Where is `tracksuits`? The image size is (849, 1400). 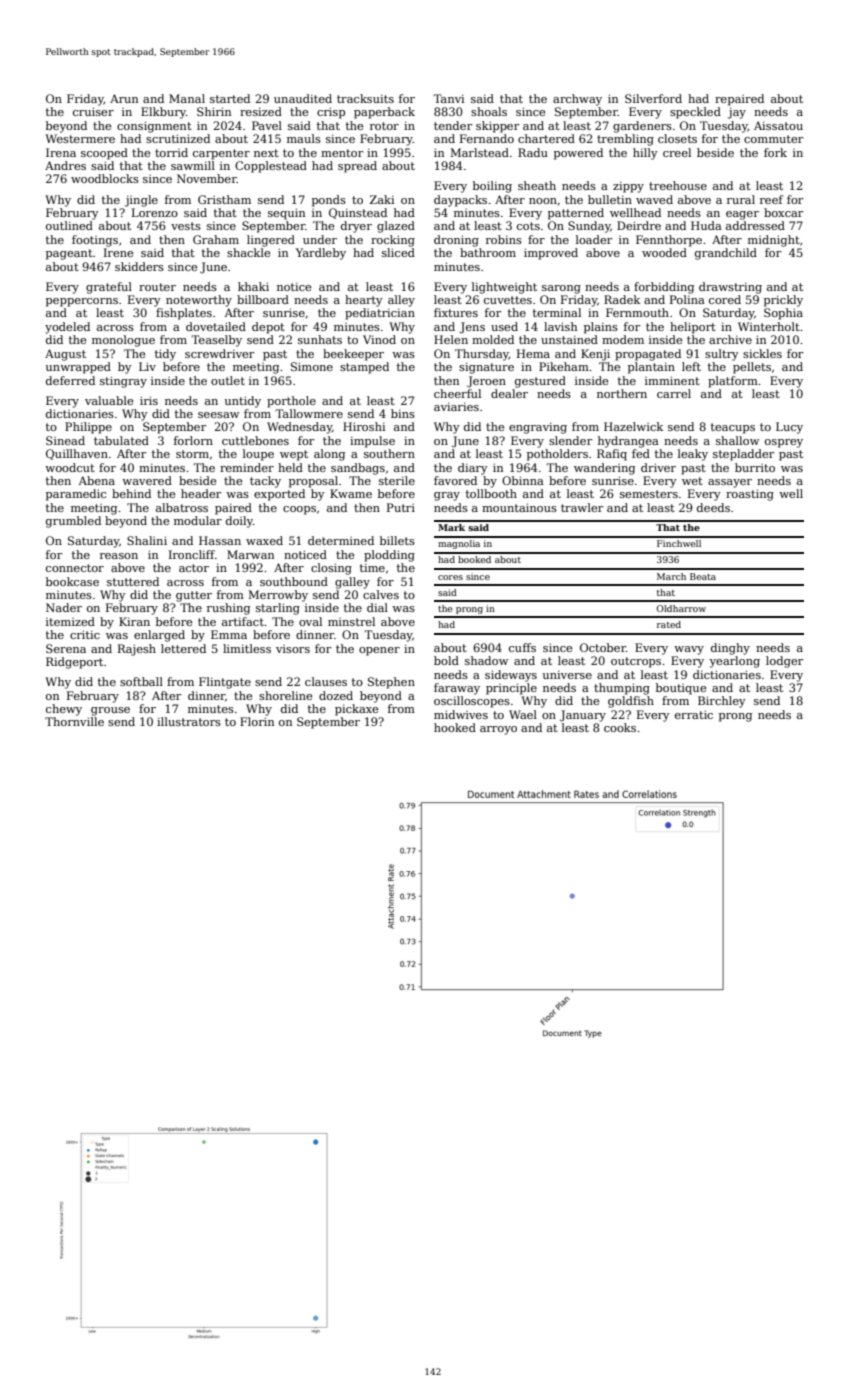 tracksuits is located at coordinates (365, 98).
